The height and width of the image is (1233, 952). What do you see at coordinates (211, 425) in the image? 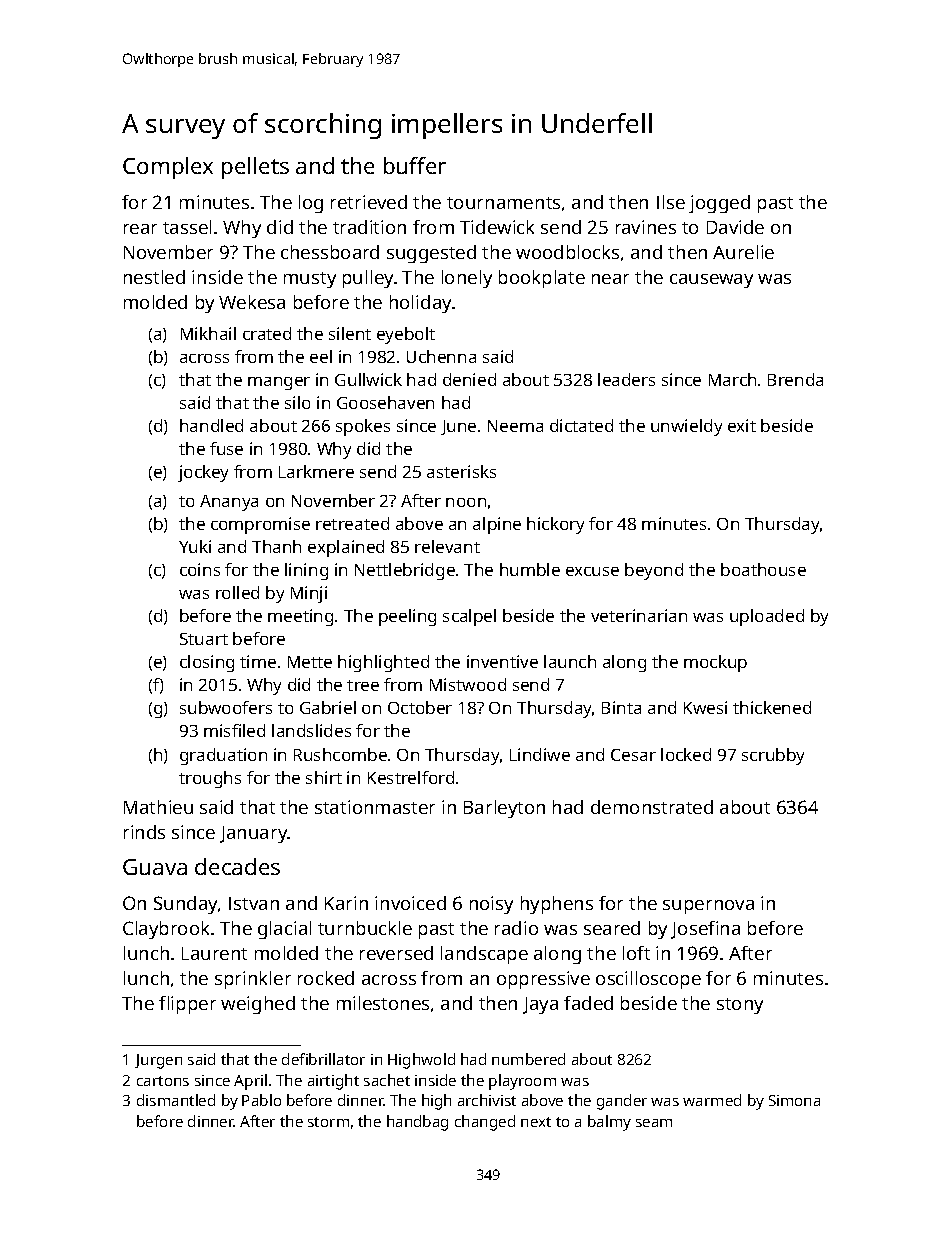
I see `handled` at bounding box center [211, 425].
